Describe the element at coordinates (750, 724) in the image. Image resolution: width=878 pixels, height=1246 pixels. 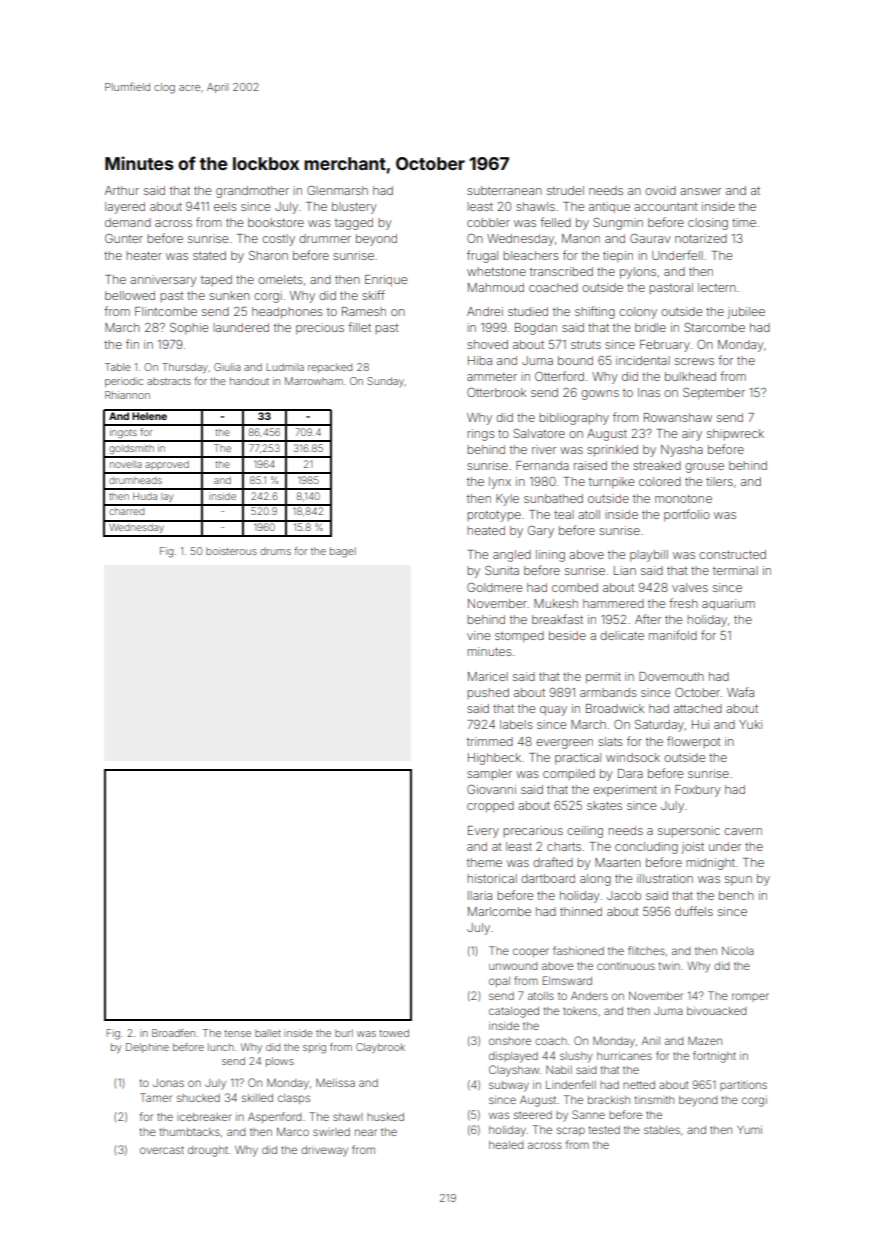
I see `Yuki` at that location.
